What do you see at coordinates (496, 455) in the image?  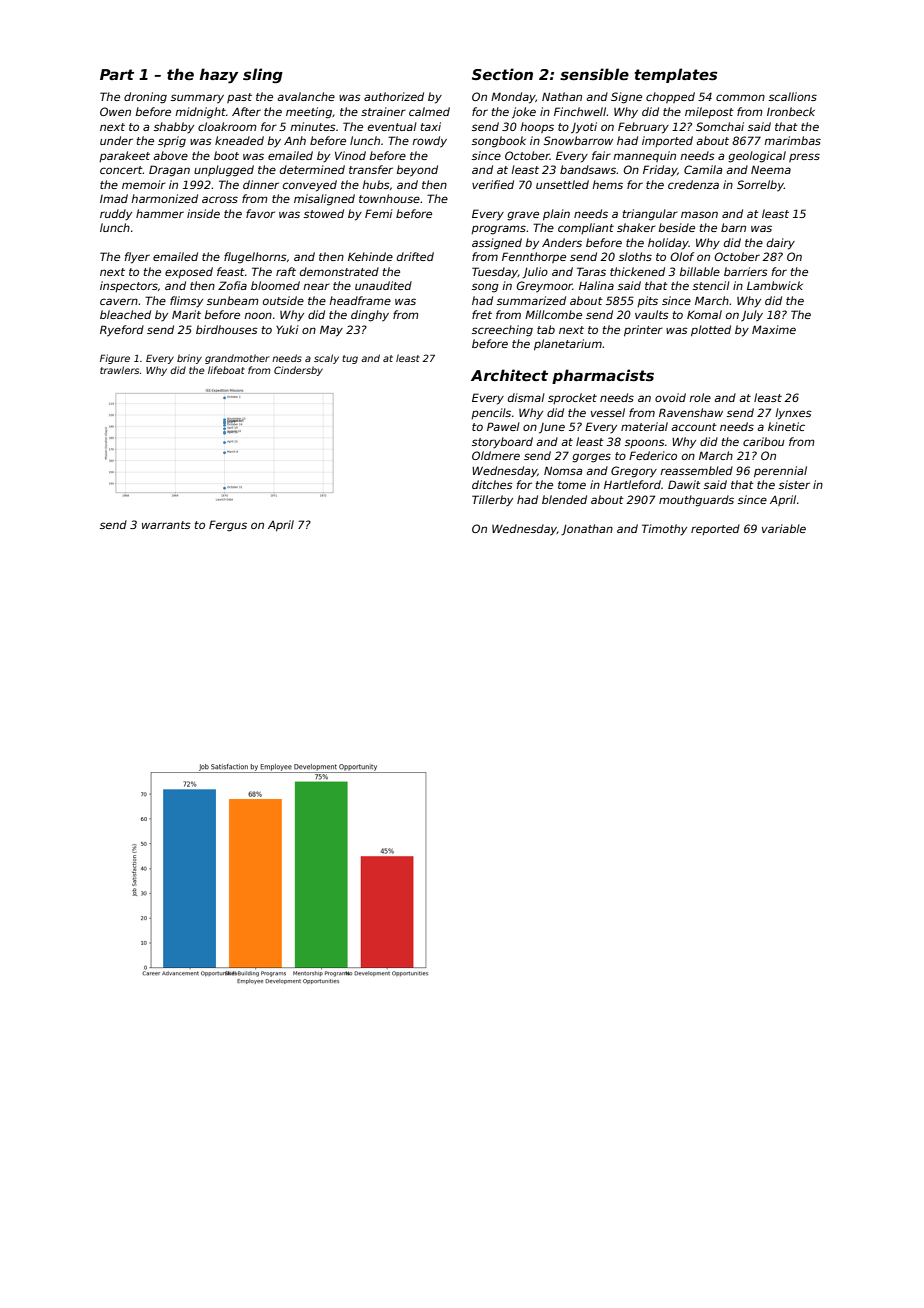 I see `Oldmere` at bounding box center [496, 455].
